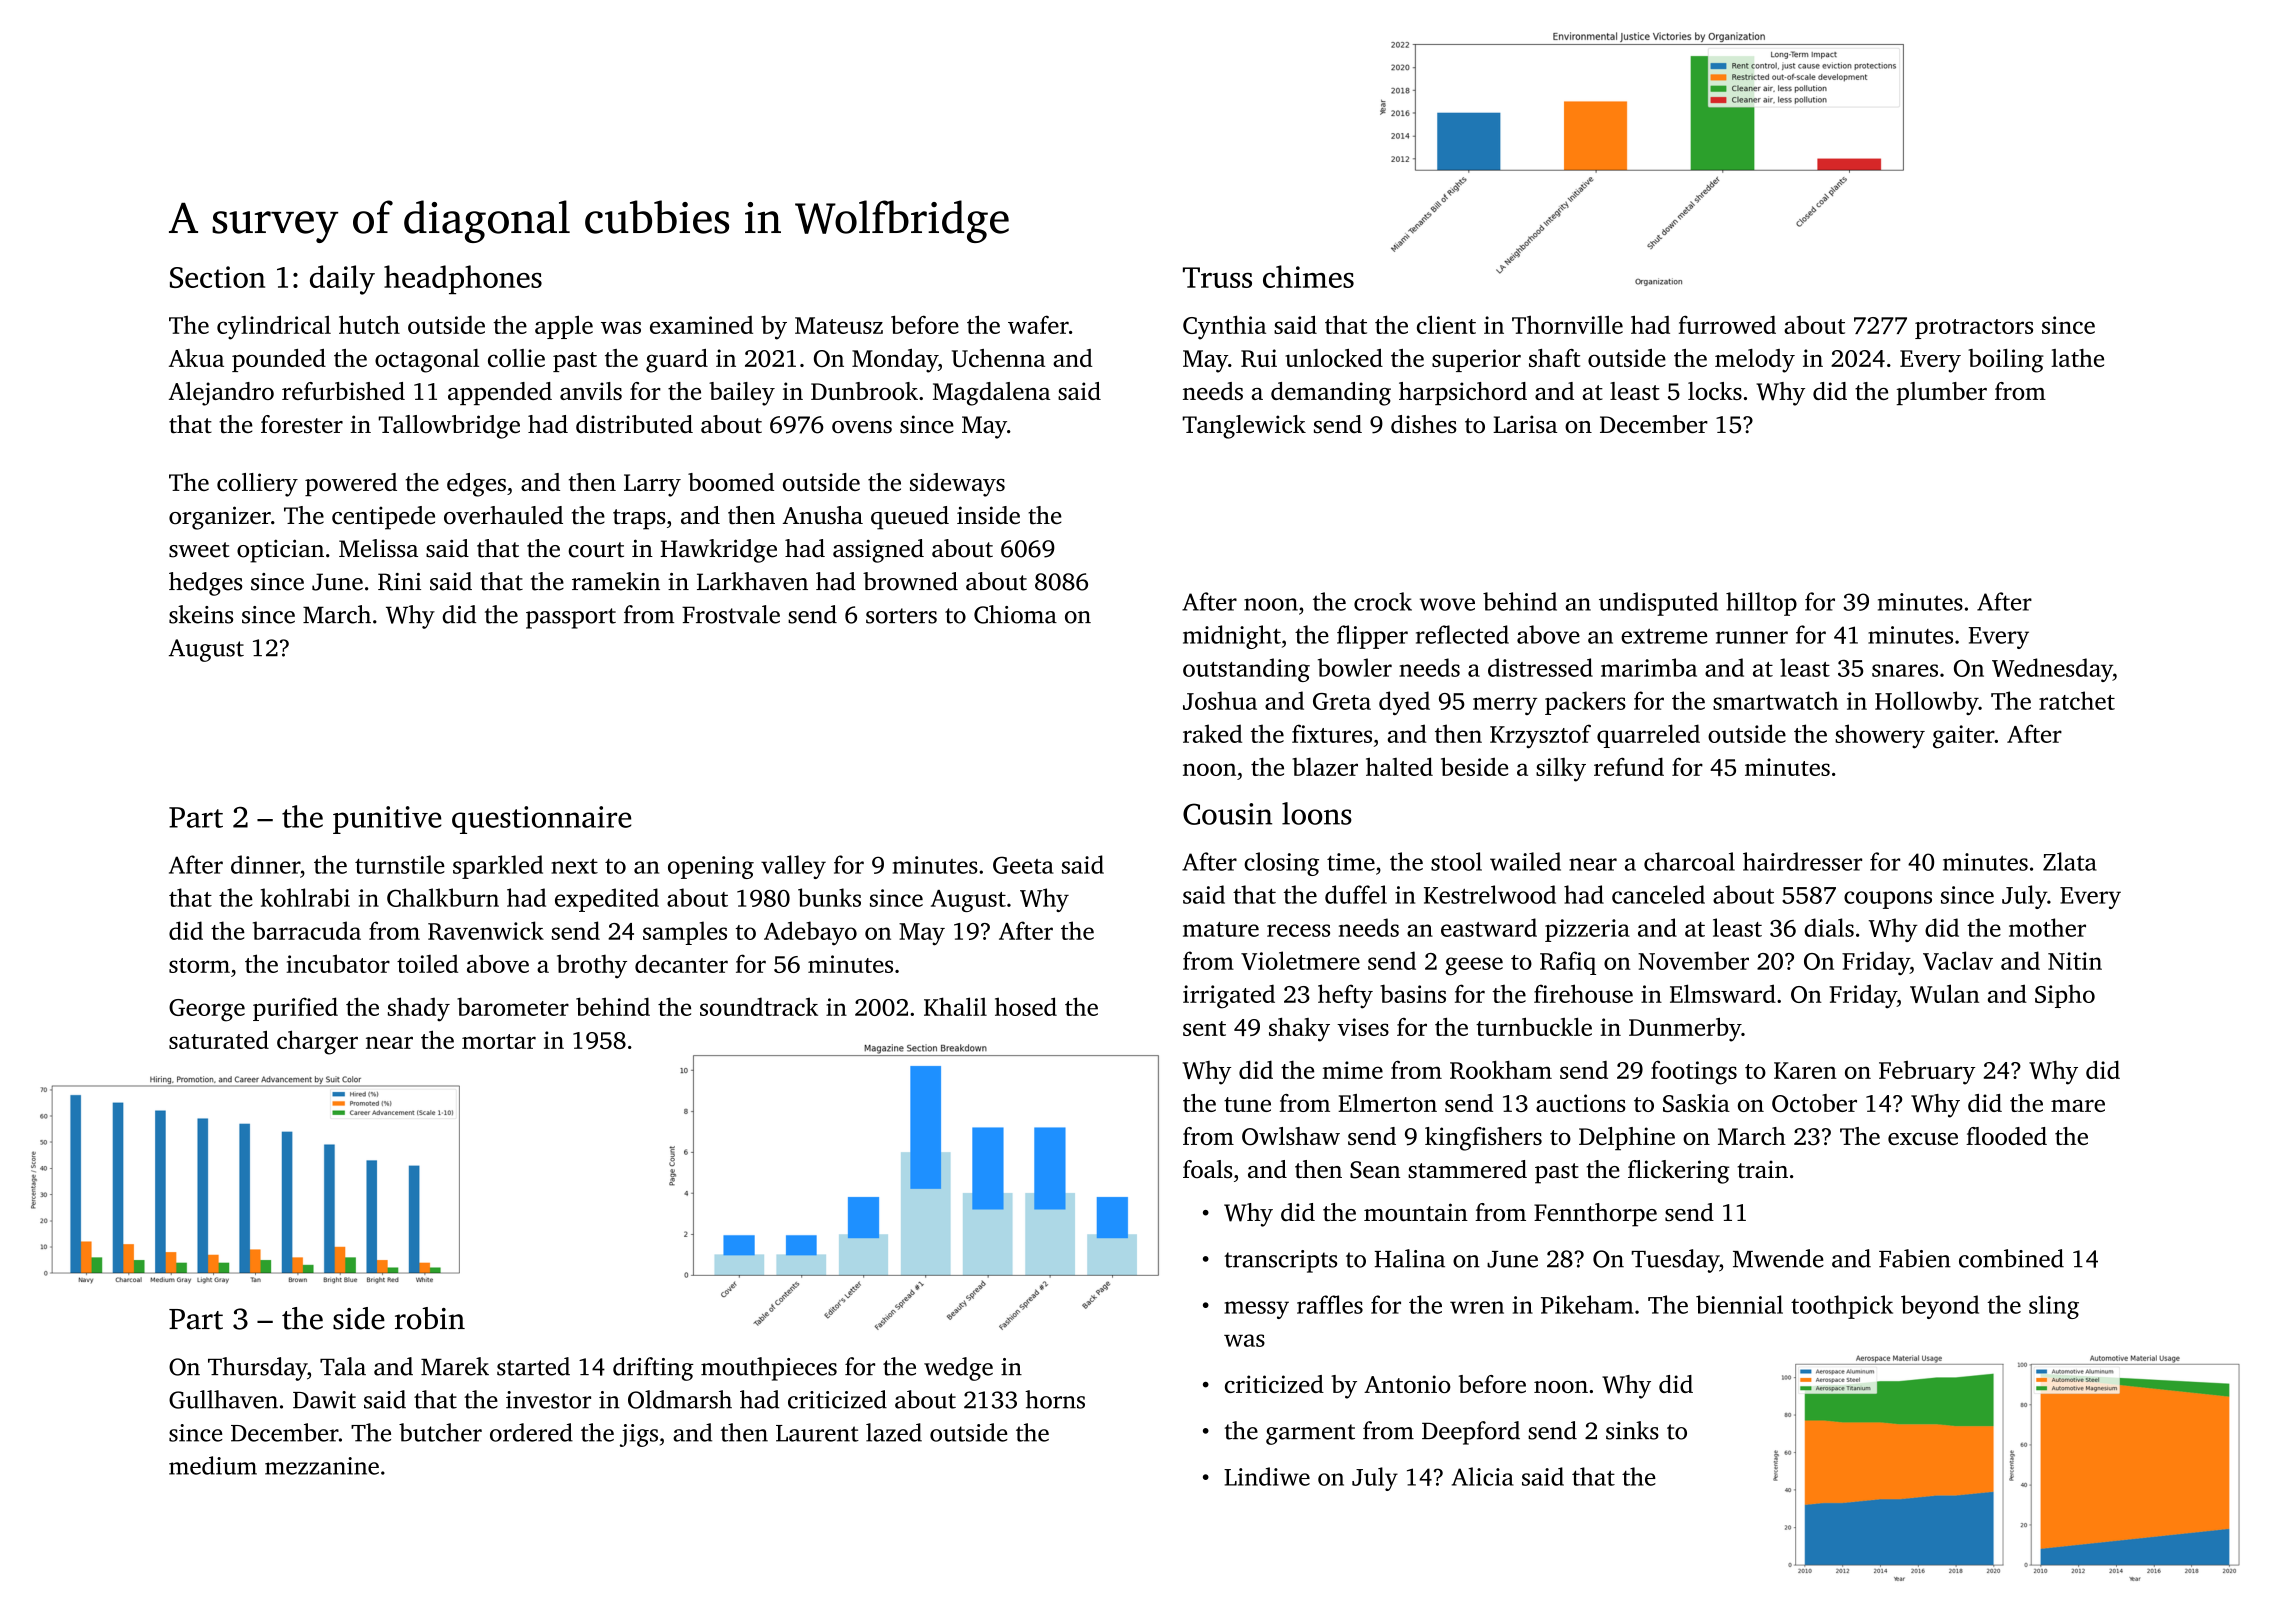 The image size is (2292, 1620). I want to click on ratchet, so click(2077, 700).
